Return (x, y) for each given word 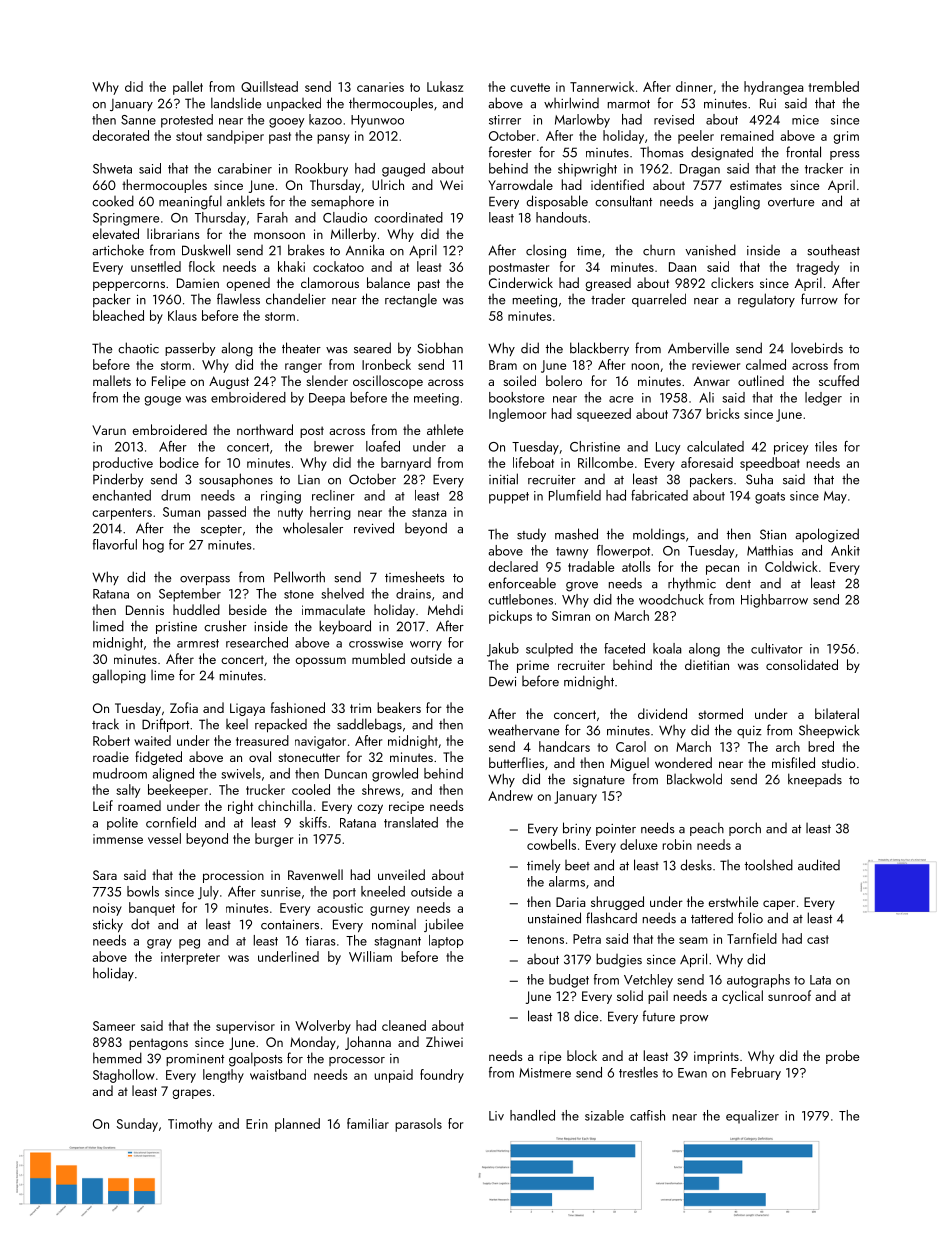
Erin (257, 1124)
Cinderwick (521, 282)
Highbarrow (774, 601)
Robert (111, 740)
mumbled (378, 658)
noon (645, 366)
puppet (509, 498)
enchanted (121, 495)
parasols (418, 1125)
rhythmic (692, 584)
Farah (272, 217)
